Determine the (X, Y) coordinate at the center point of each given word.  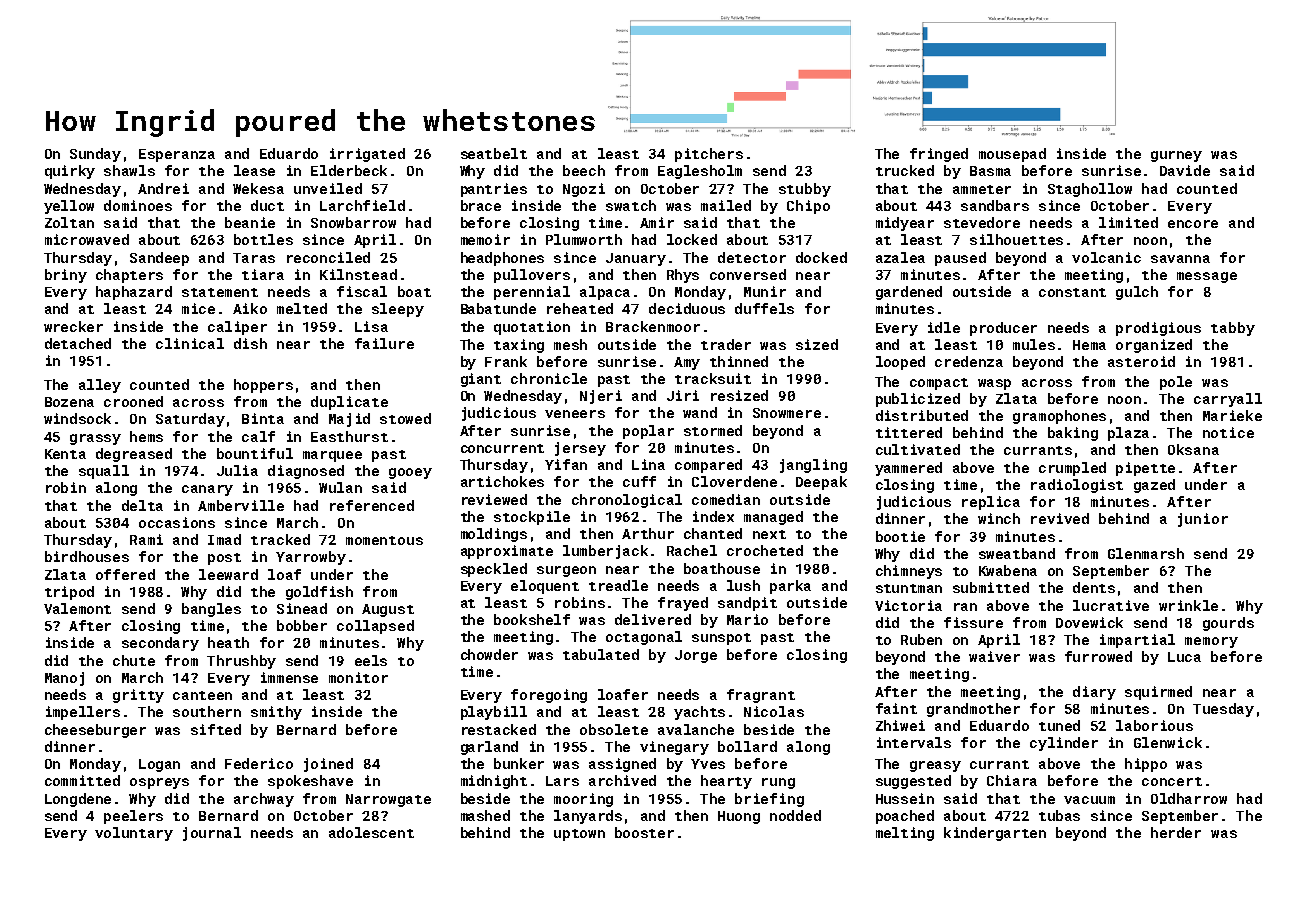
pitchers (709, 155)
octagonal (644, 638)
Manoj (64, 679)
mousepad (1012, 155)
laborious (1154, 725)
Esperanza (177, 155)
